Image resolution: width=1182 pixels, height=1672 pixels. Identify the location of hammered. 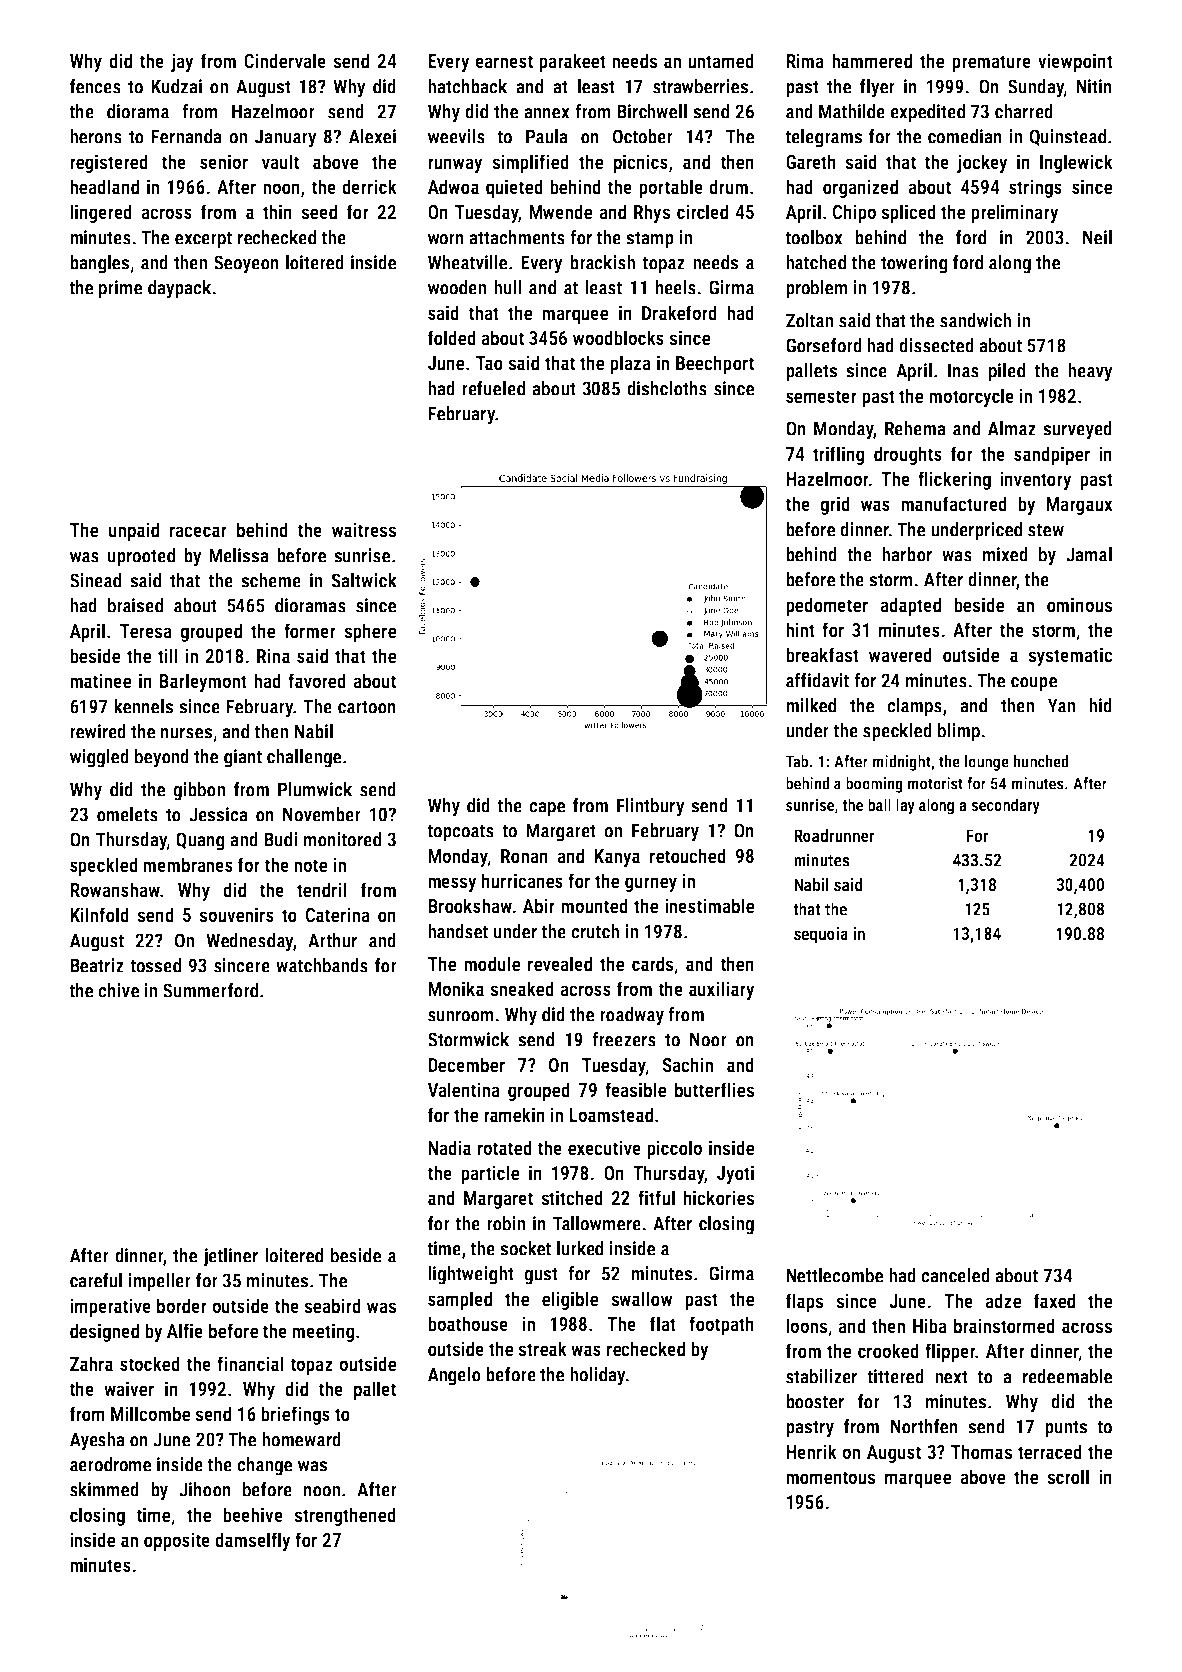
(872, 60).
